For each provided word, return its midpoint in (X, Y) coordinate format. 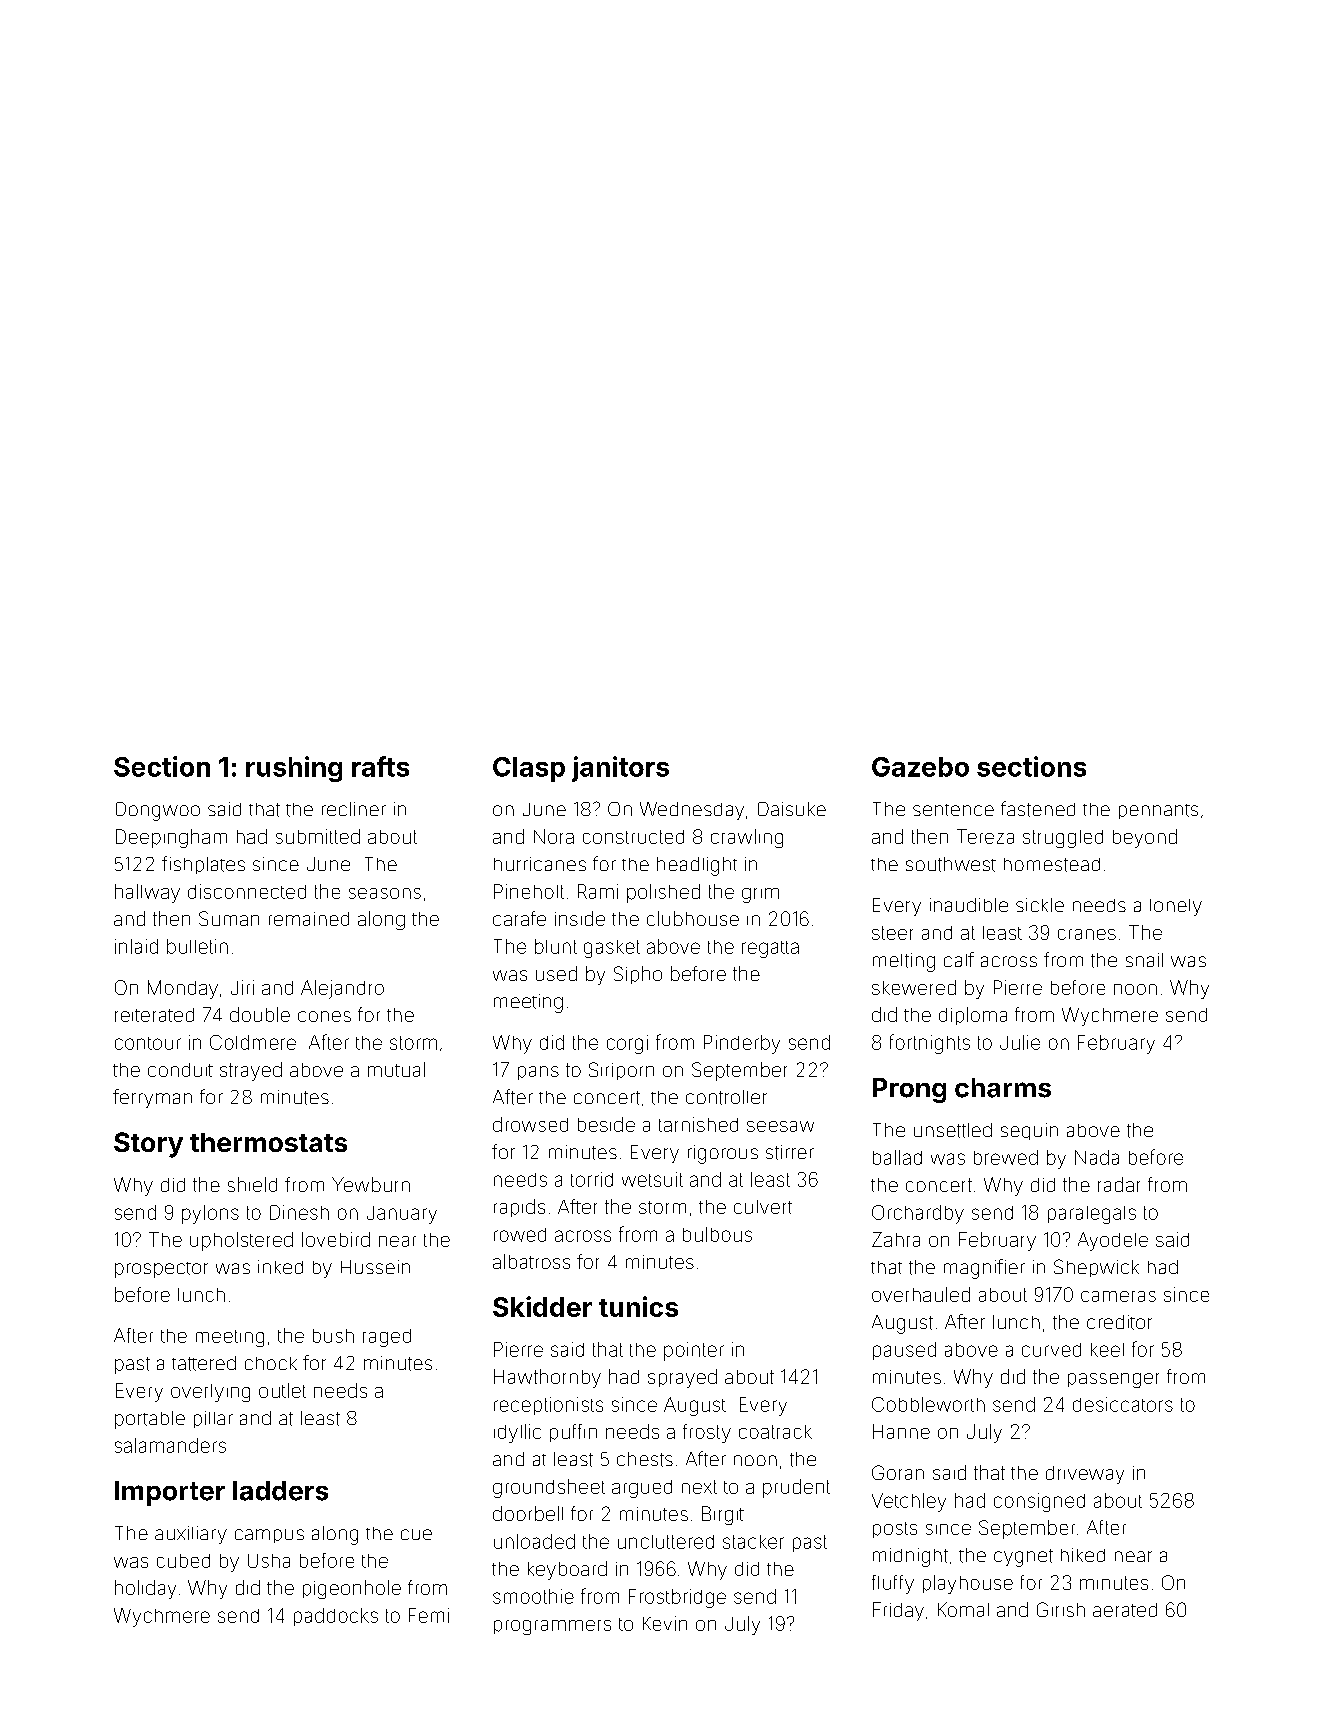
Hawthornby (547, 1378)
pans (538, 1073)
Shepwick (1096, 1268)
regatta (770, 949)
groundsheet (549, 1488)
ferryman (152, 1098)
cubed (183, 1561)
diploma (973, 1016)
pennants (1158, 811)
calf (959, 959)
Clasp (529, 769)
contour (148, 1043)
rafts (380, 766)
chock (271, 1363)
